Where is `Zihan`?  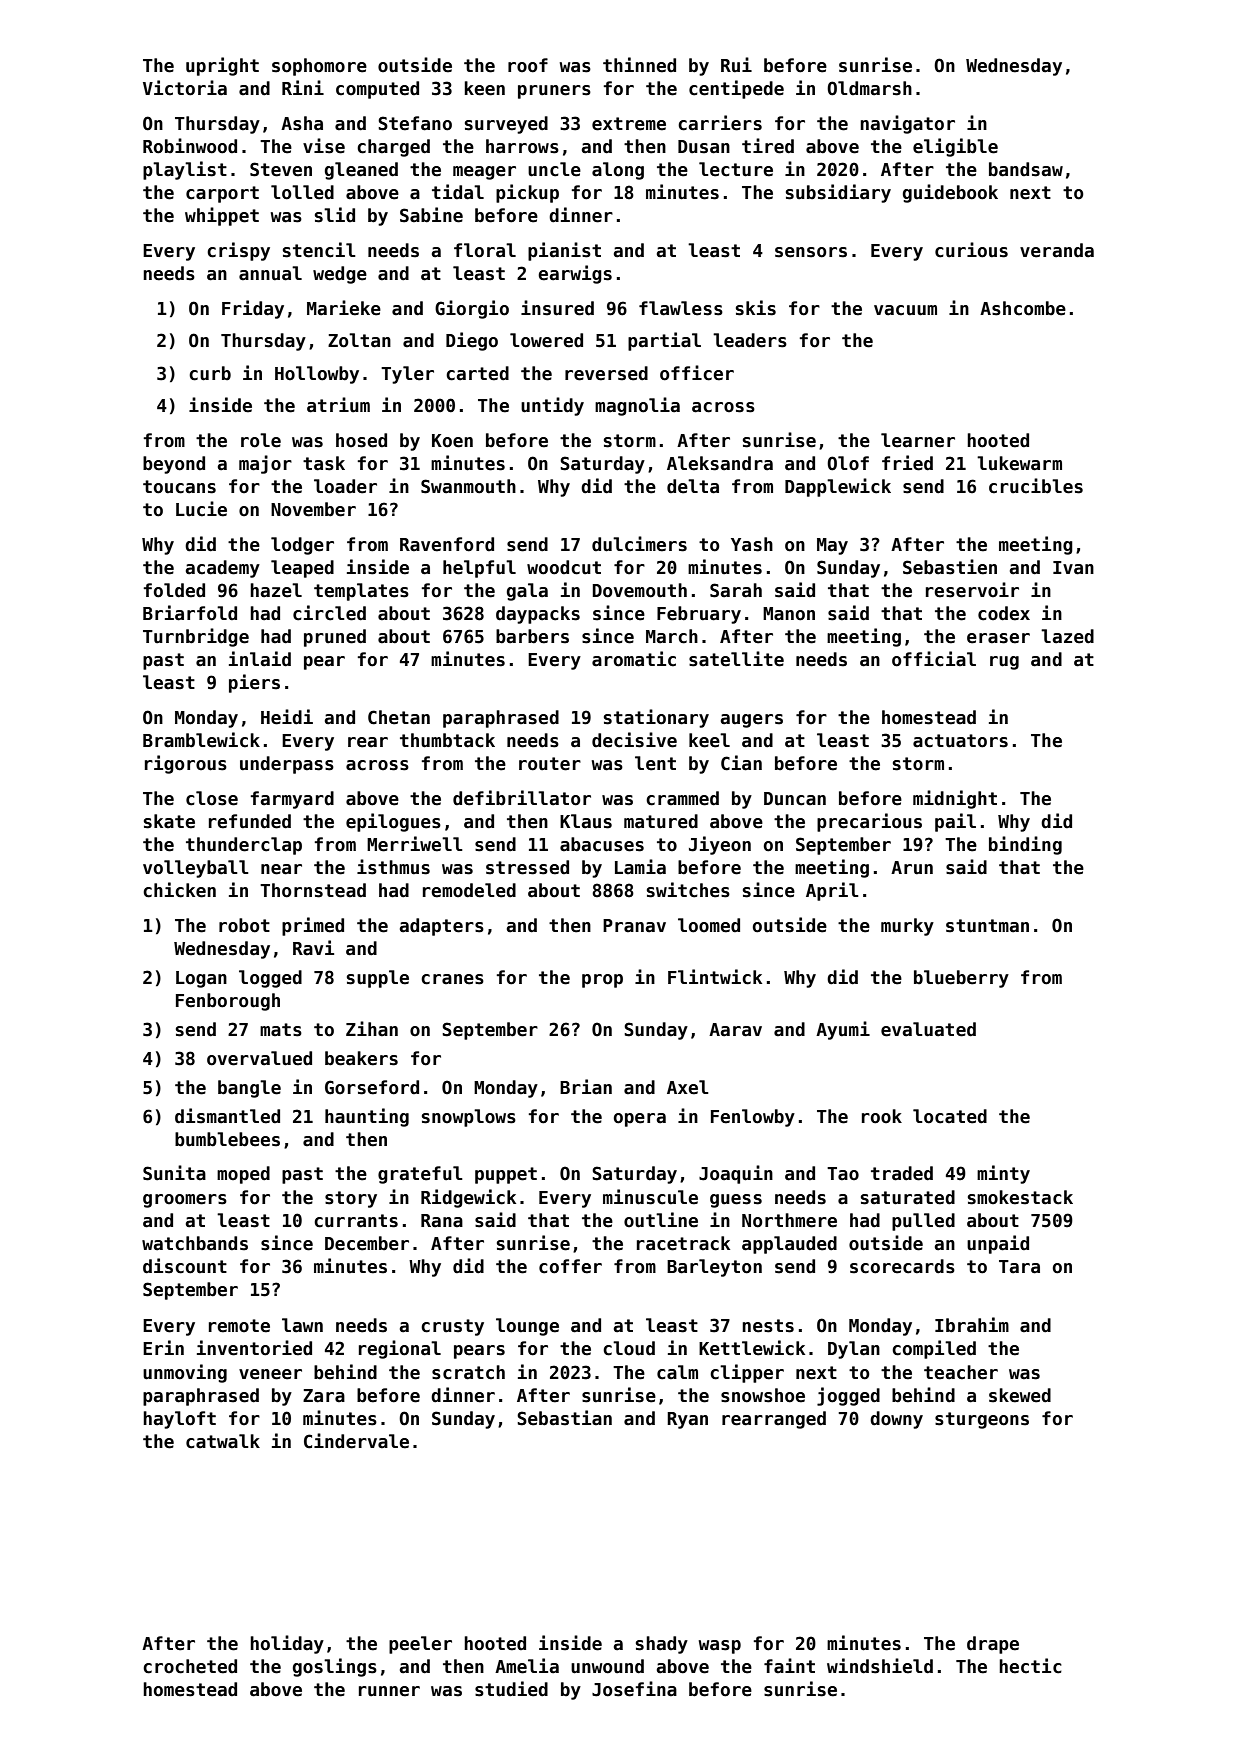 Zihan is located at coordinates (372, 1029).
